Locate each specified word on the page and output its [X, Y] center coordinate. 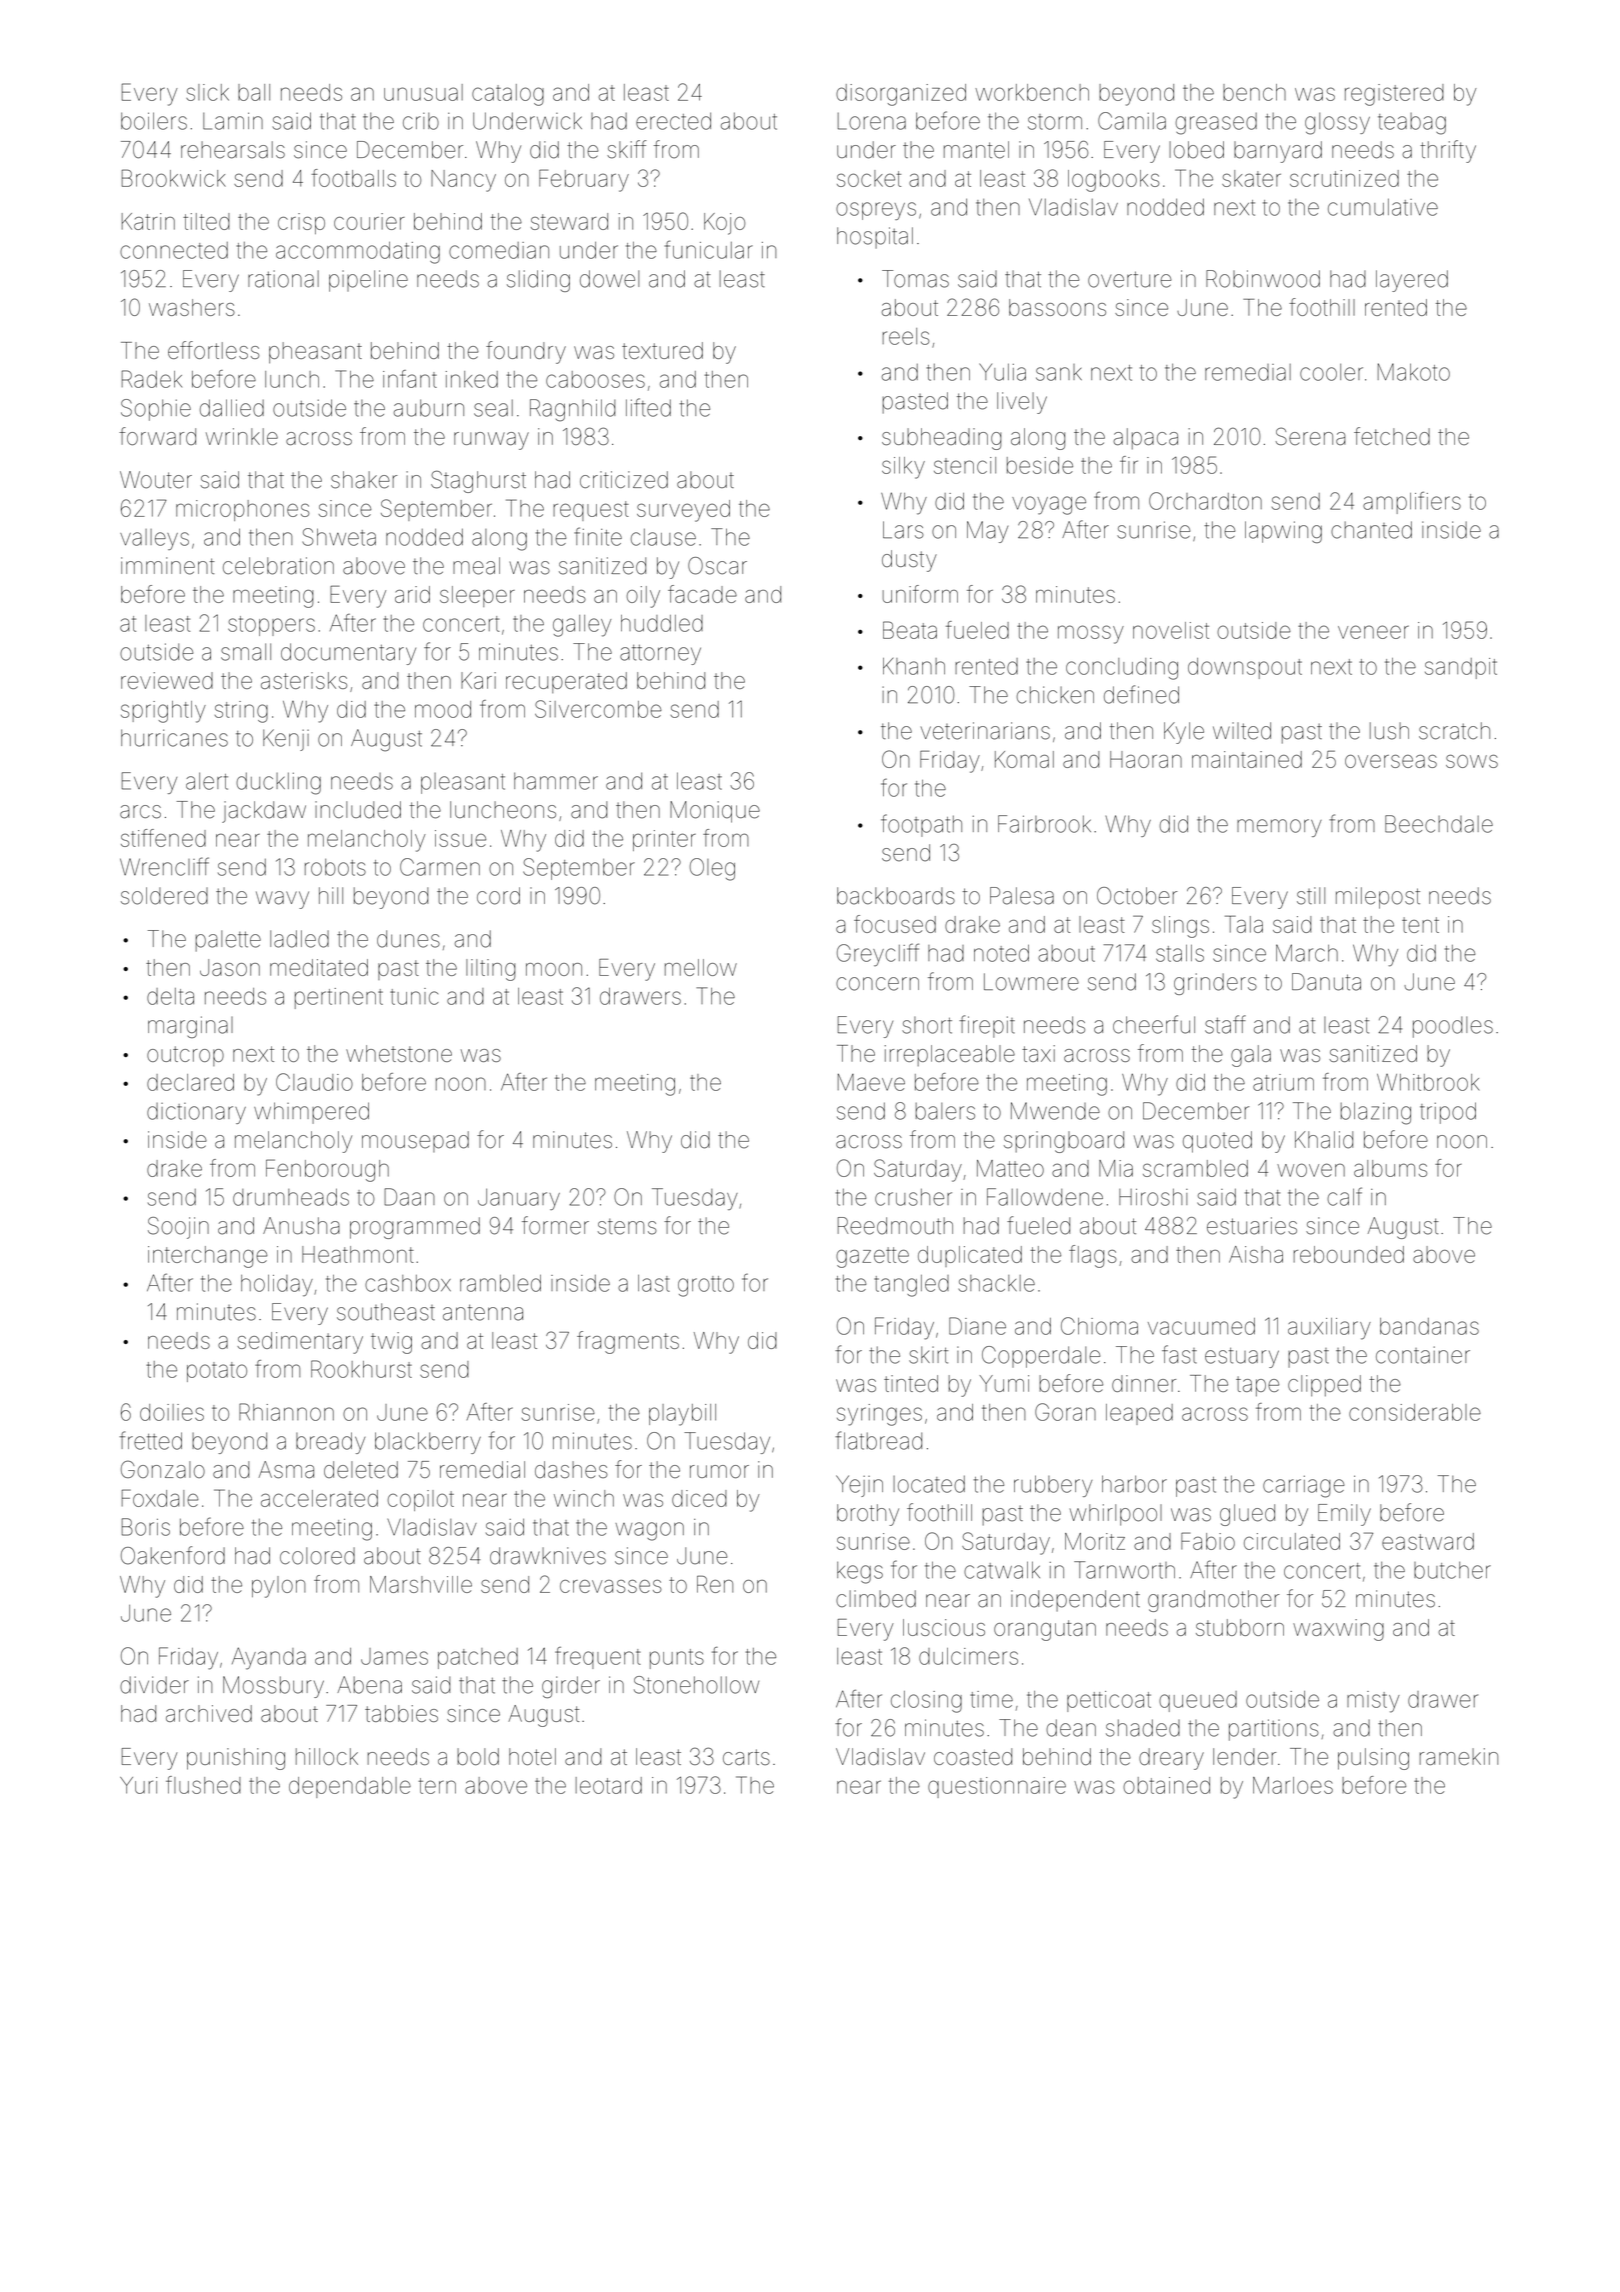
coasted [973, 1756]
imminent [168, 566]
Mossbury [273, 1687]
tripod [1448, 1113]
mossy [1091, 634]
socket [869, 178]
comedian [499, 250]
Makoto [1414, 372]
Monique [715, 812]
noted [1001, 953]
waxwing [1338, 1630]
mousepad [415, 1141]
